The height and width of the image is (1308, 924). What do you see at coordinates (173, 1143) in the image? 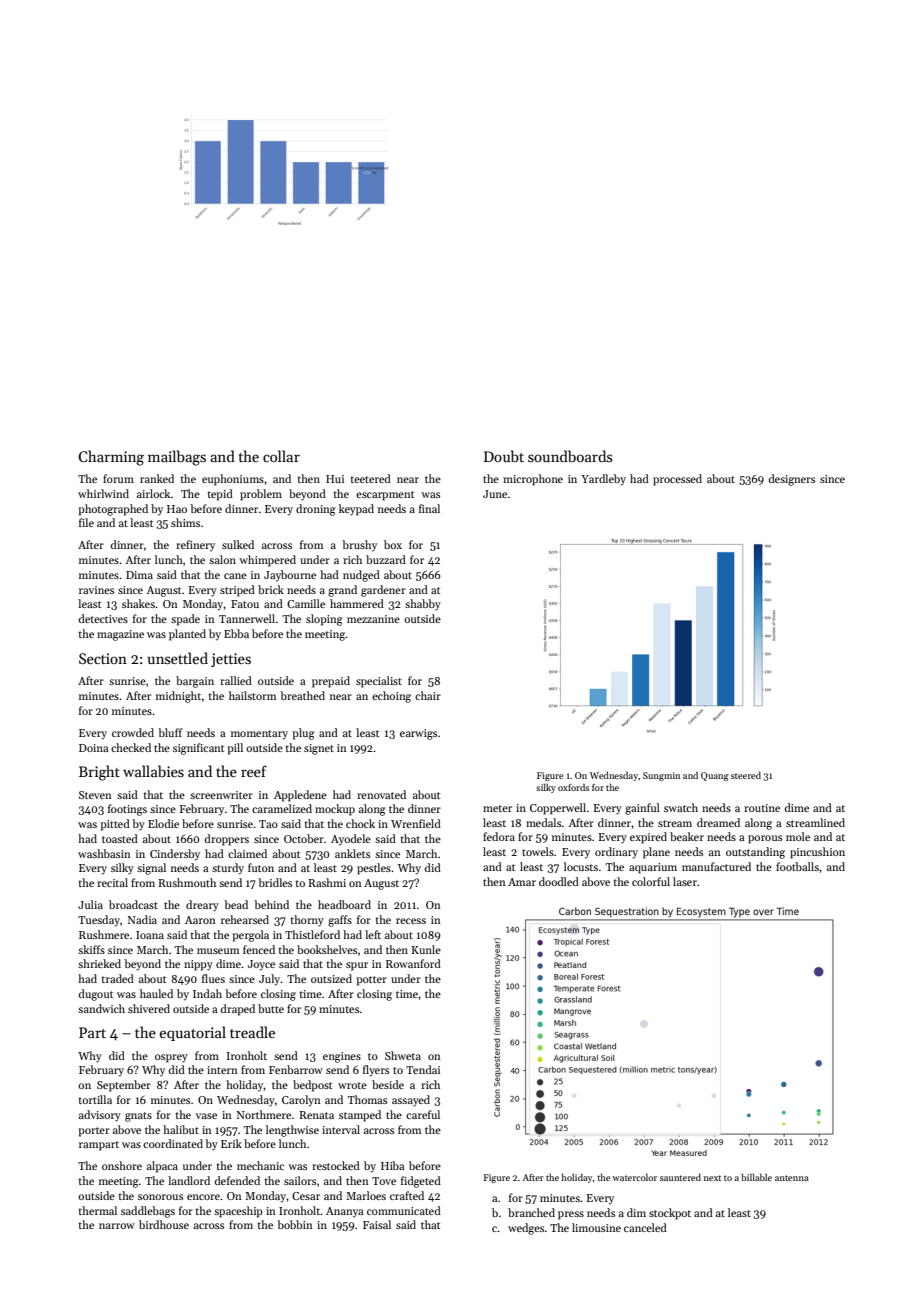
I see `coordinated` at bounding box center [173, 1143].
